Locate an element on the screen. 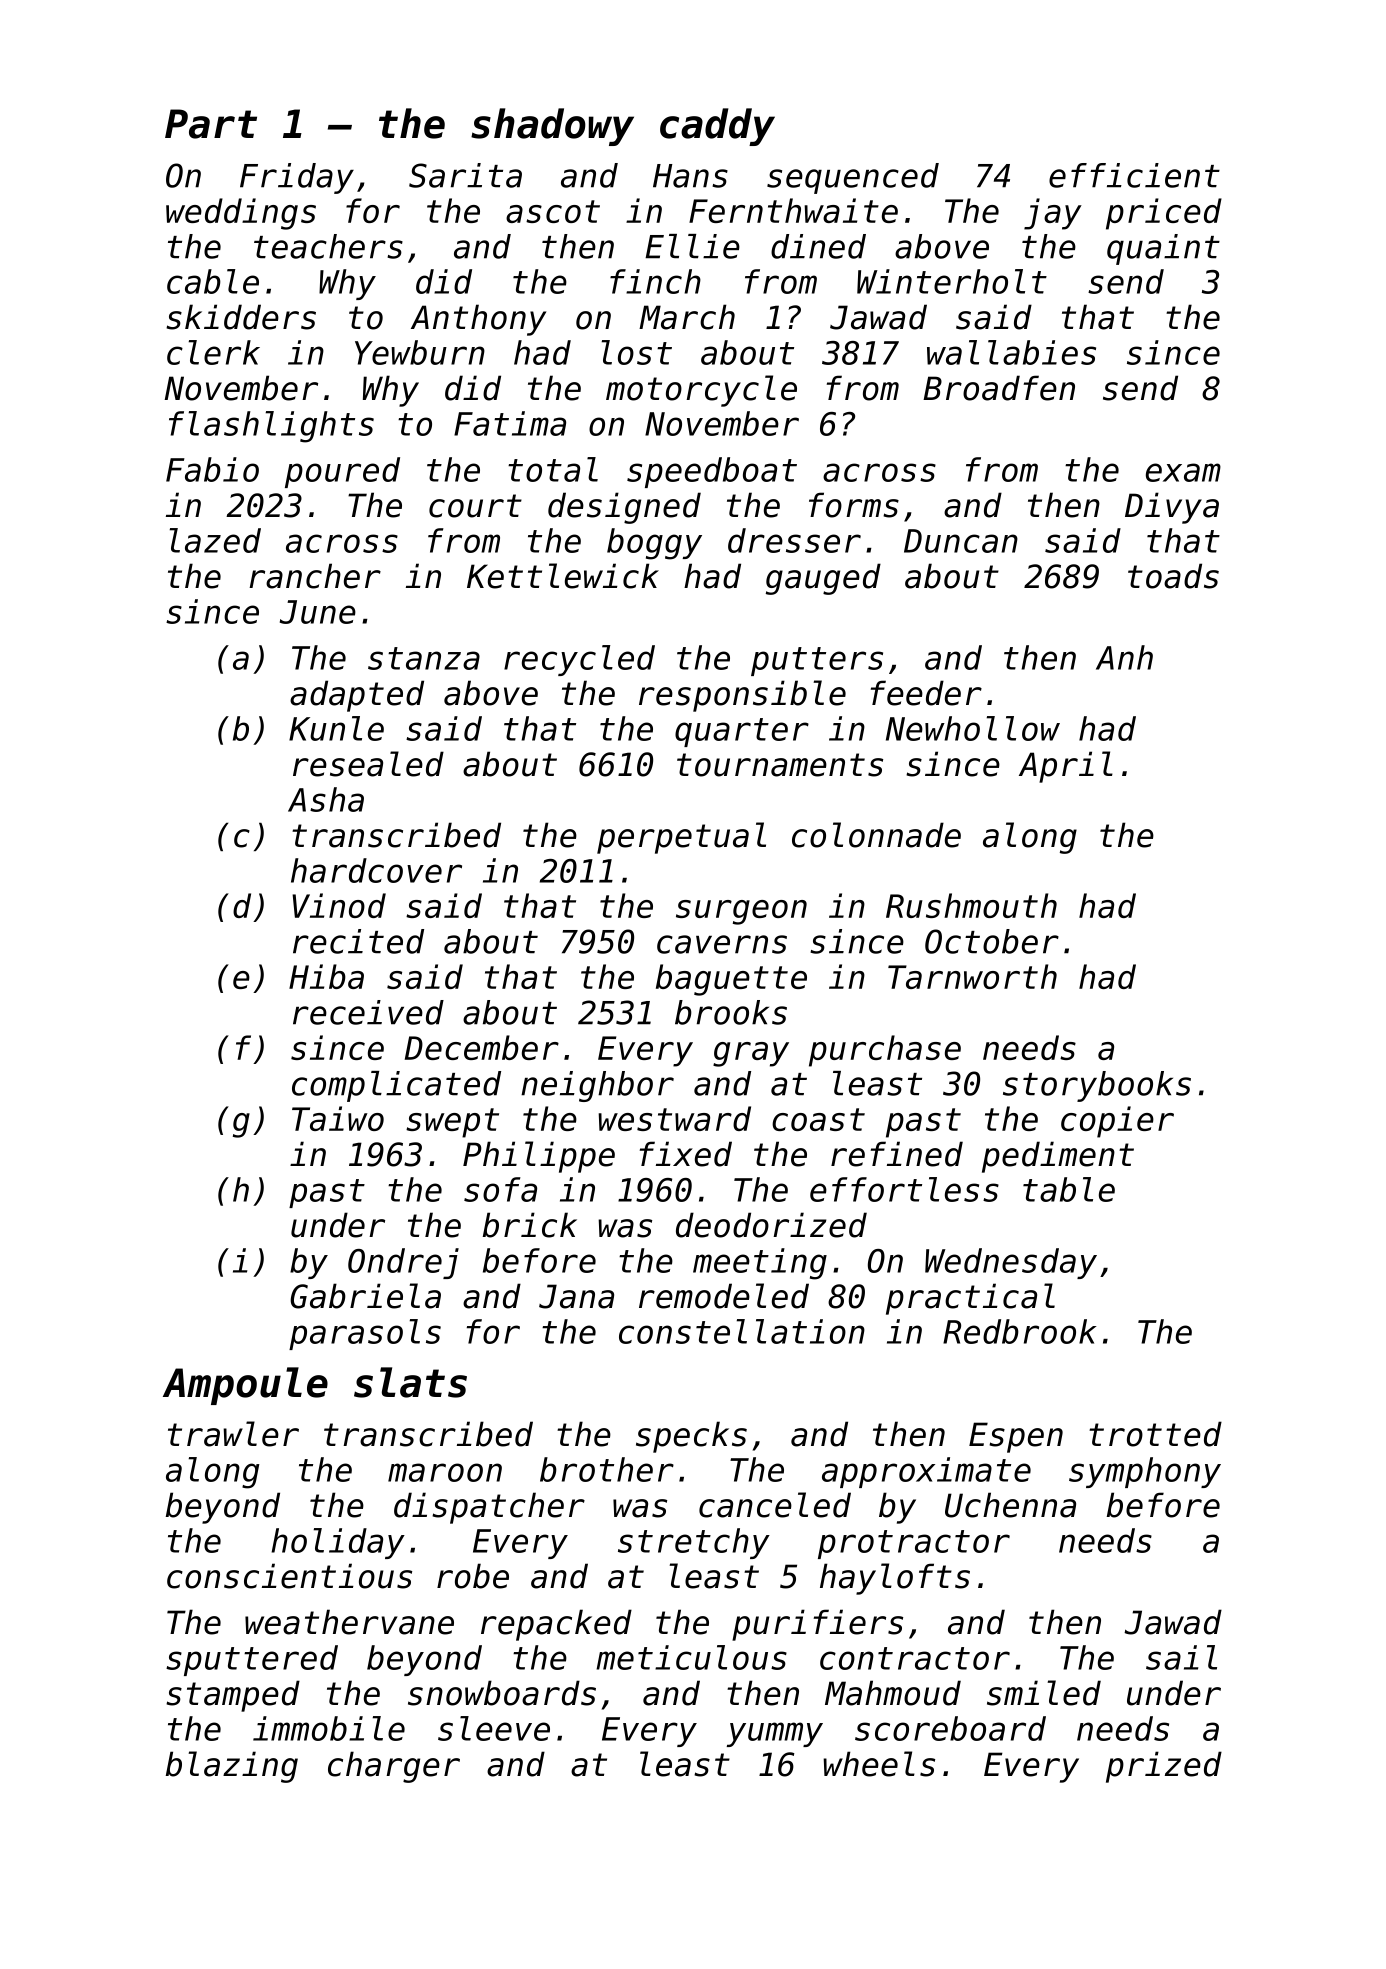 This screenshot has height=1969, width=1386. stamped is located at coordinates (233, 1696).
